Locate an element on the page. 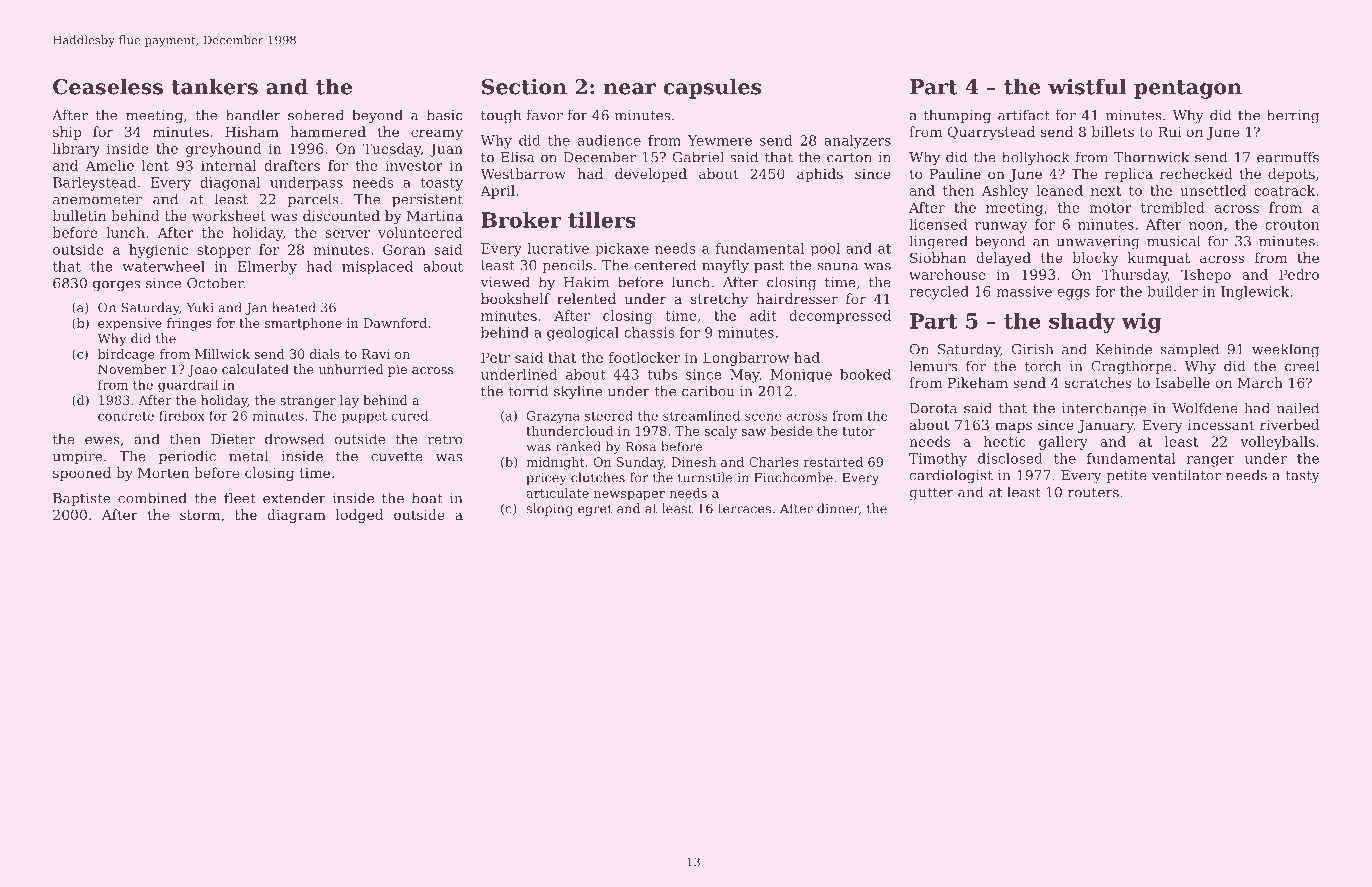 This image has width=1372, height=887. gorges is located at coordinates (116, 286).
